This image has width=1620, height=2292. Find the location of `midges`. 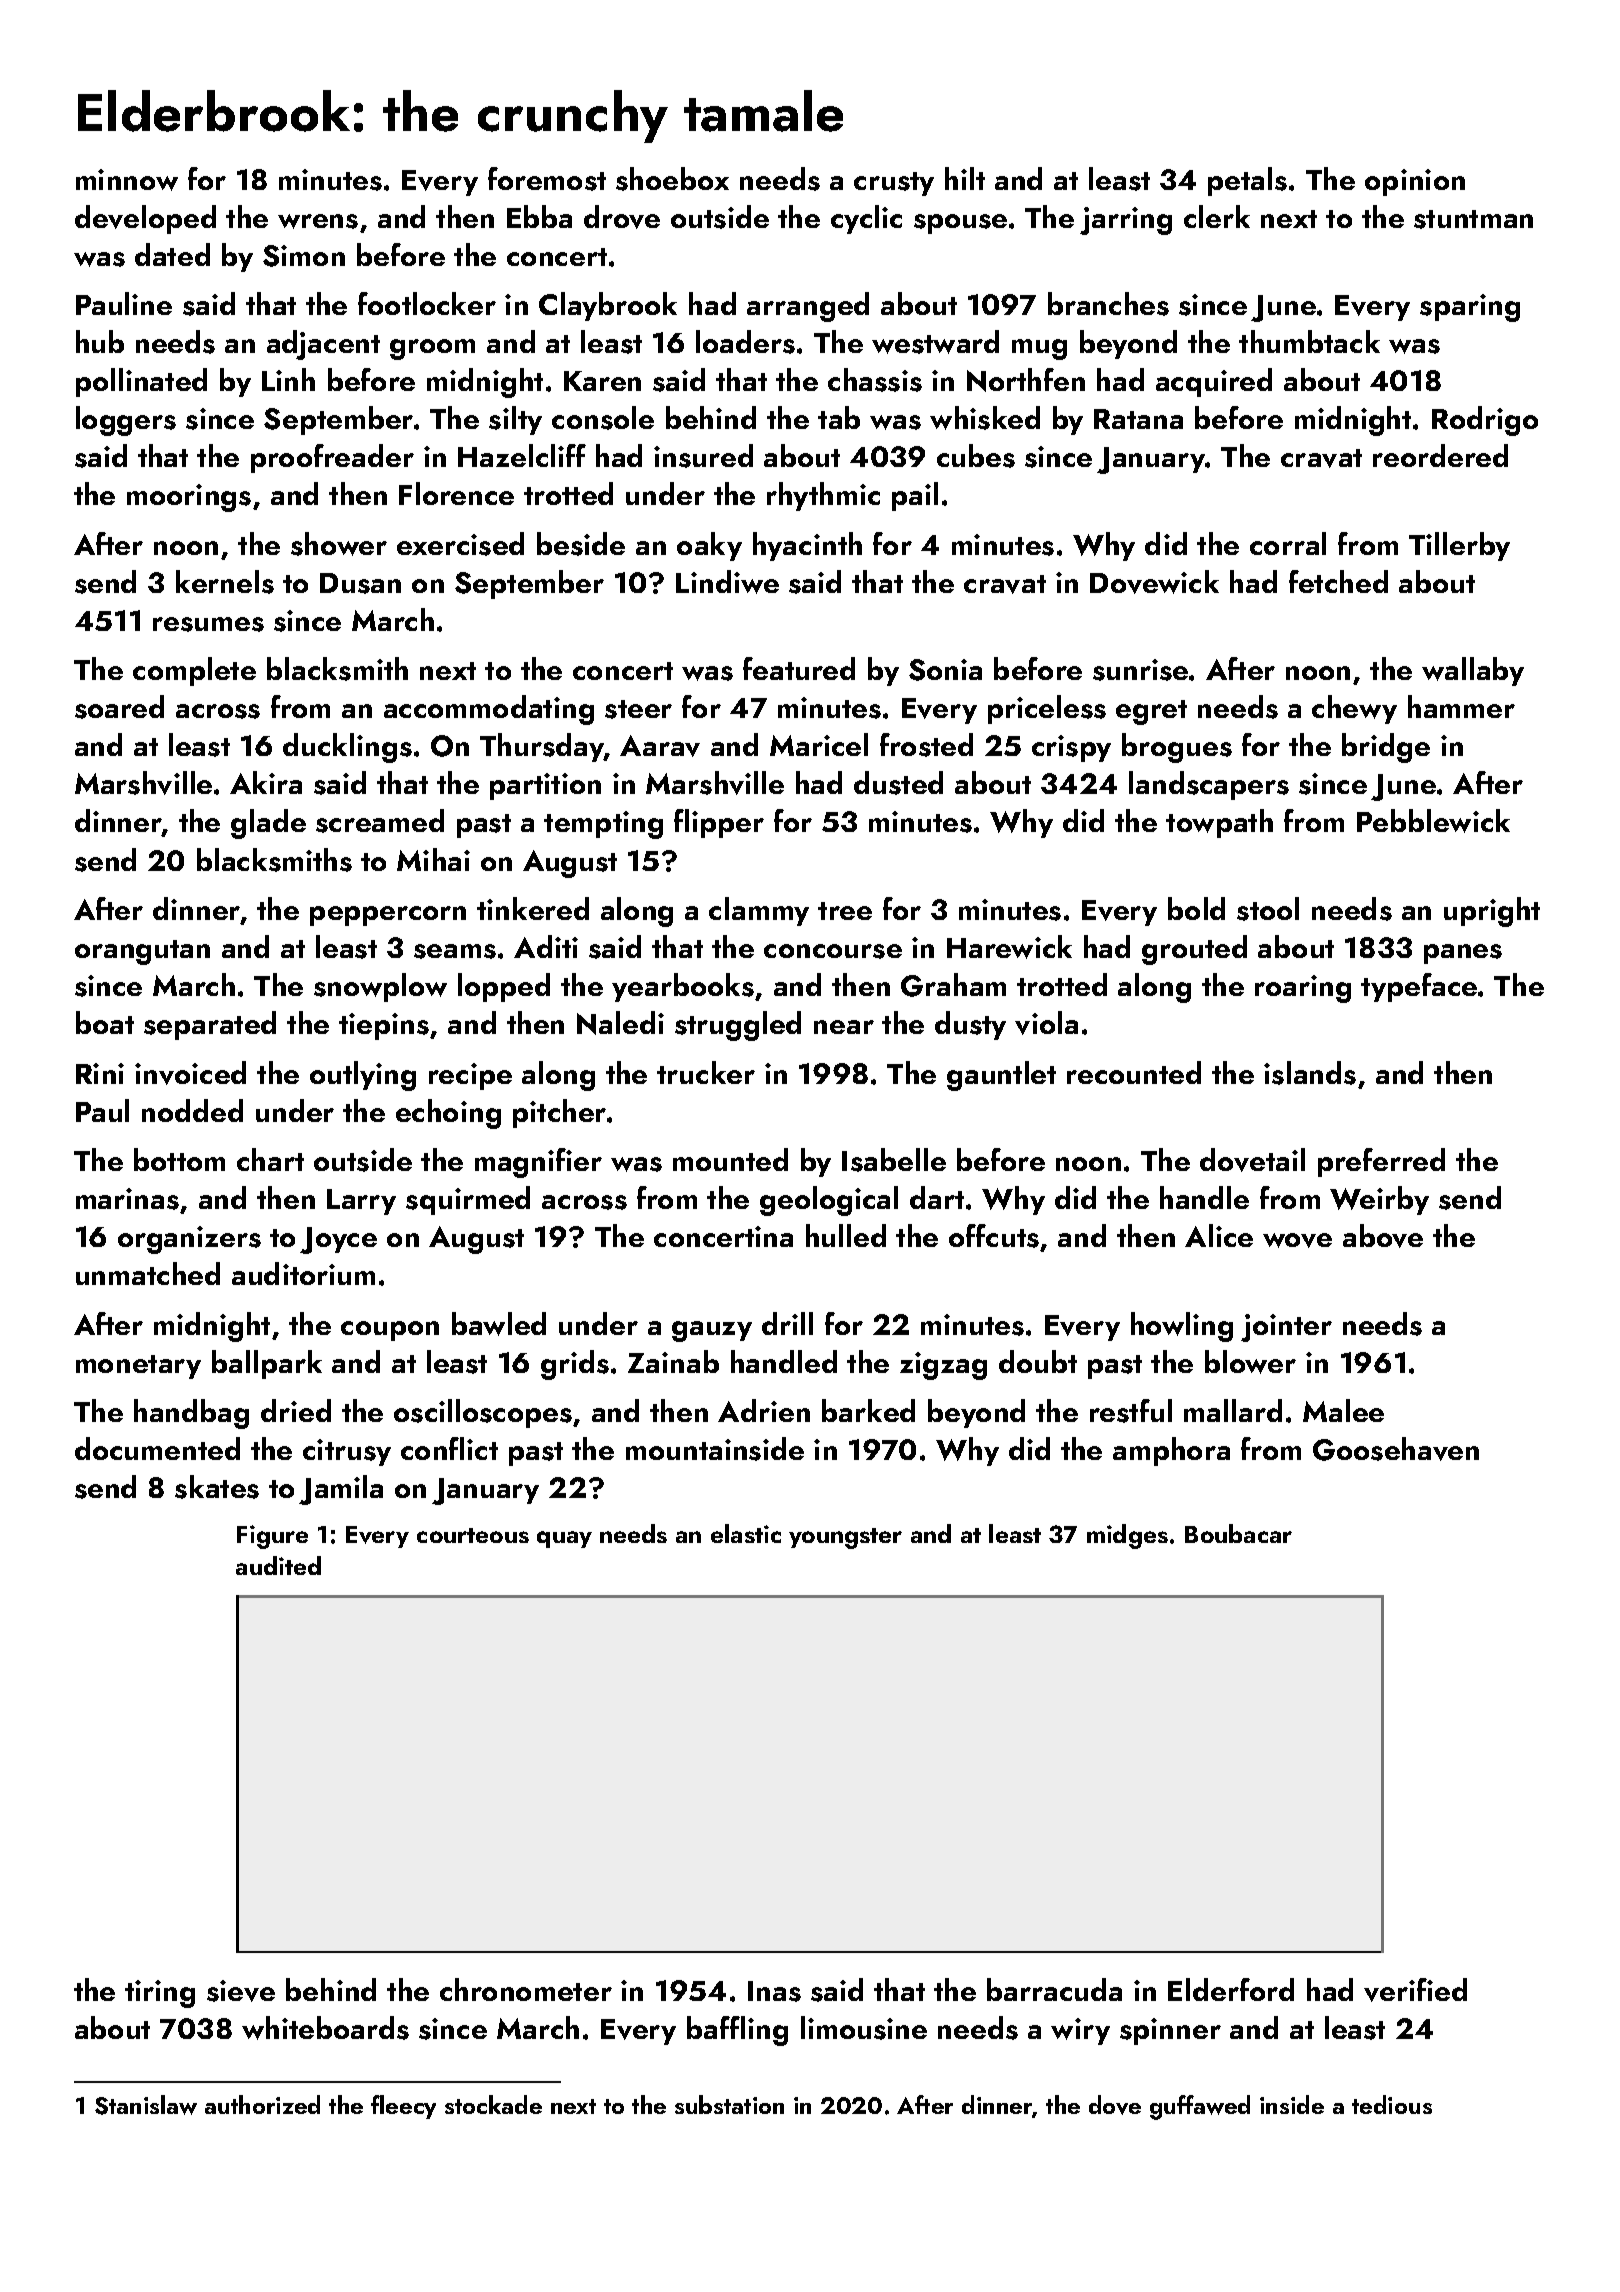

midges is located at coordinates (1127, 1536).
